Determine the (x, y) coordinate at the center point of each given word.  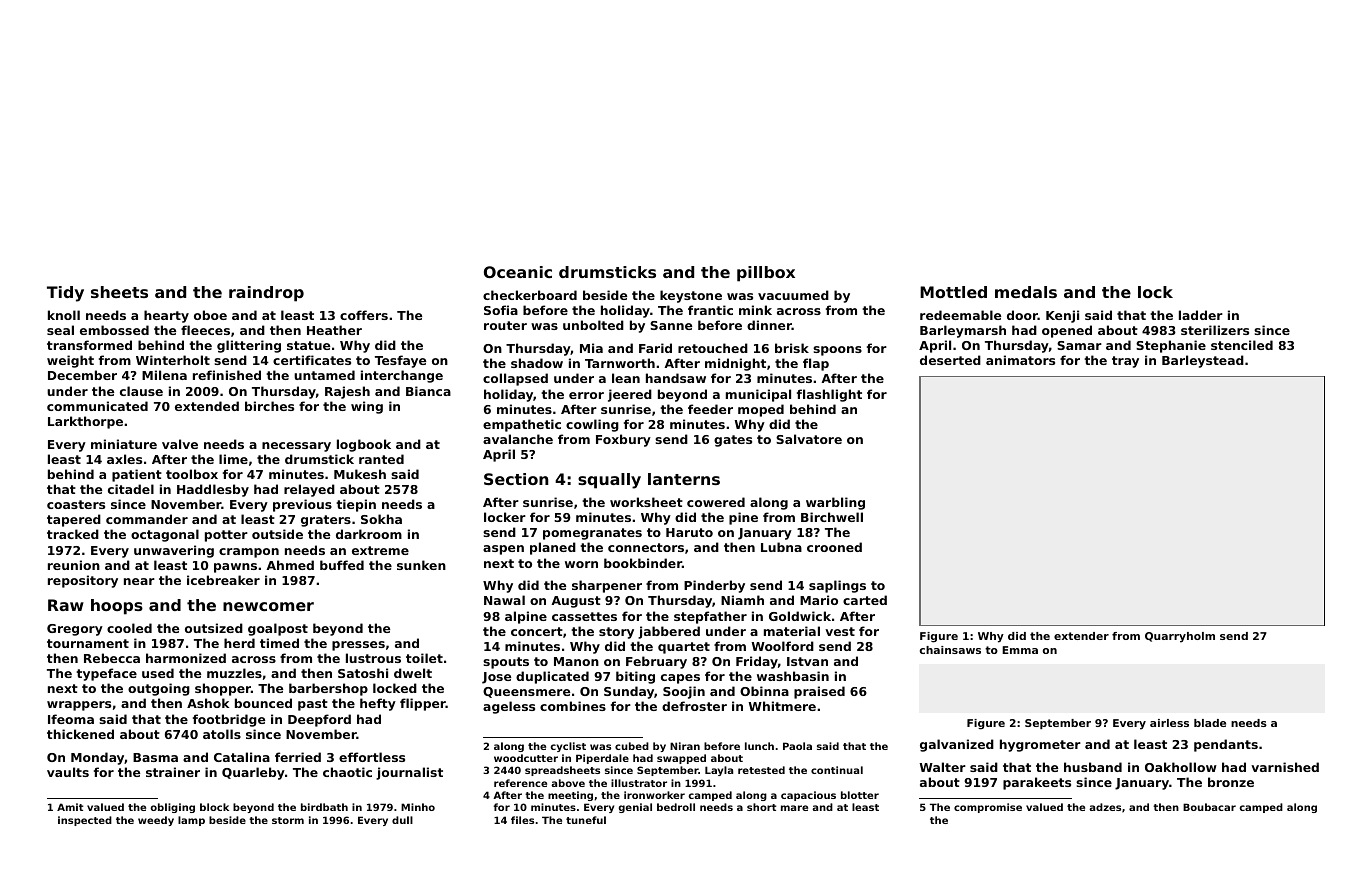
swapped (681, 759)
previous (302, 505)
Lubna (781, 547)
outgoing (159, 689)
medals (1026, 292)
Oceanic (518, 272)
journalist (409, 773)
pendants (1226, 745)
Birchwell (832, 517)
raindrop (266, 294)
